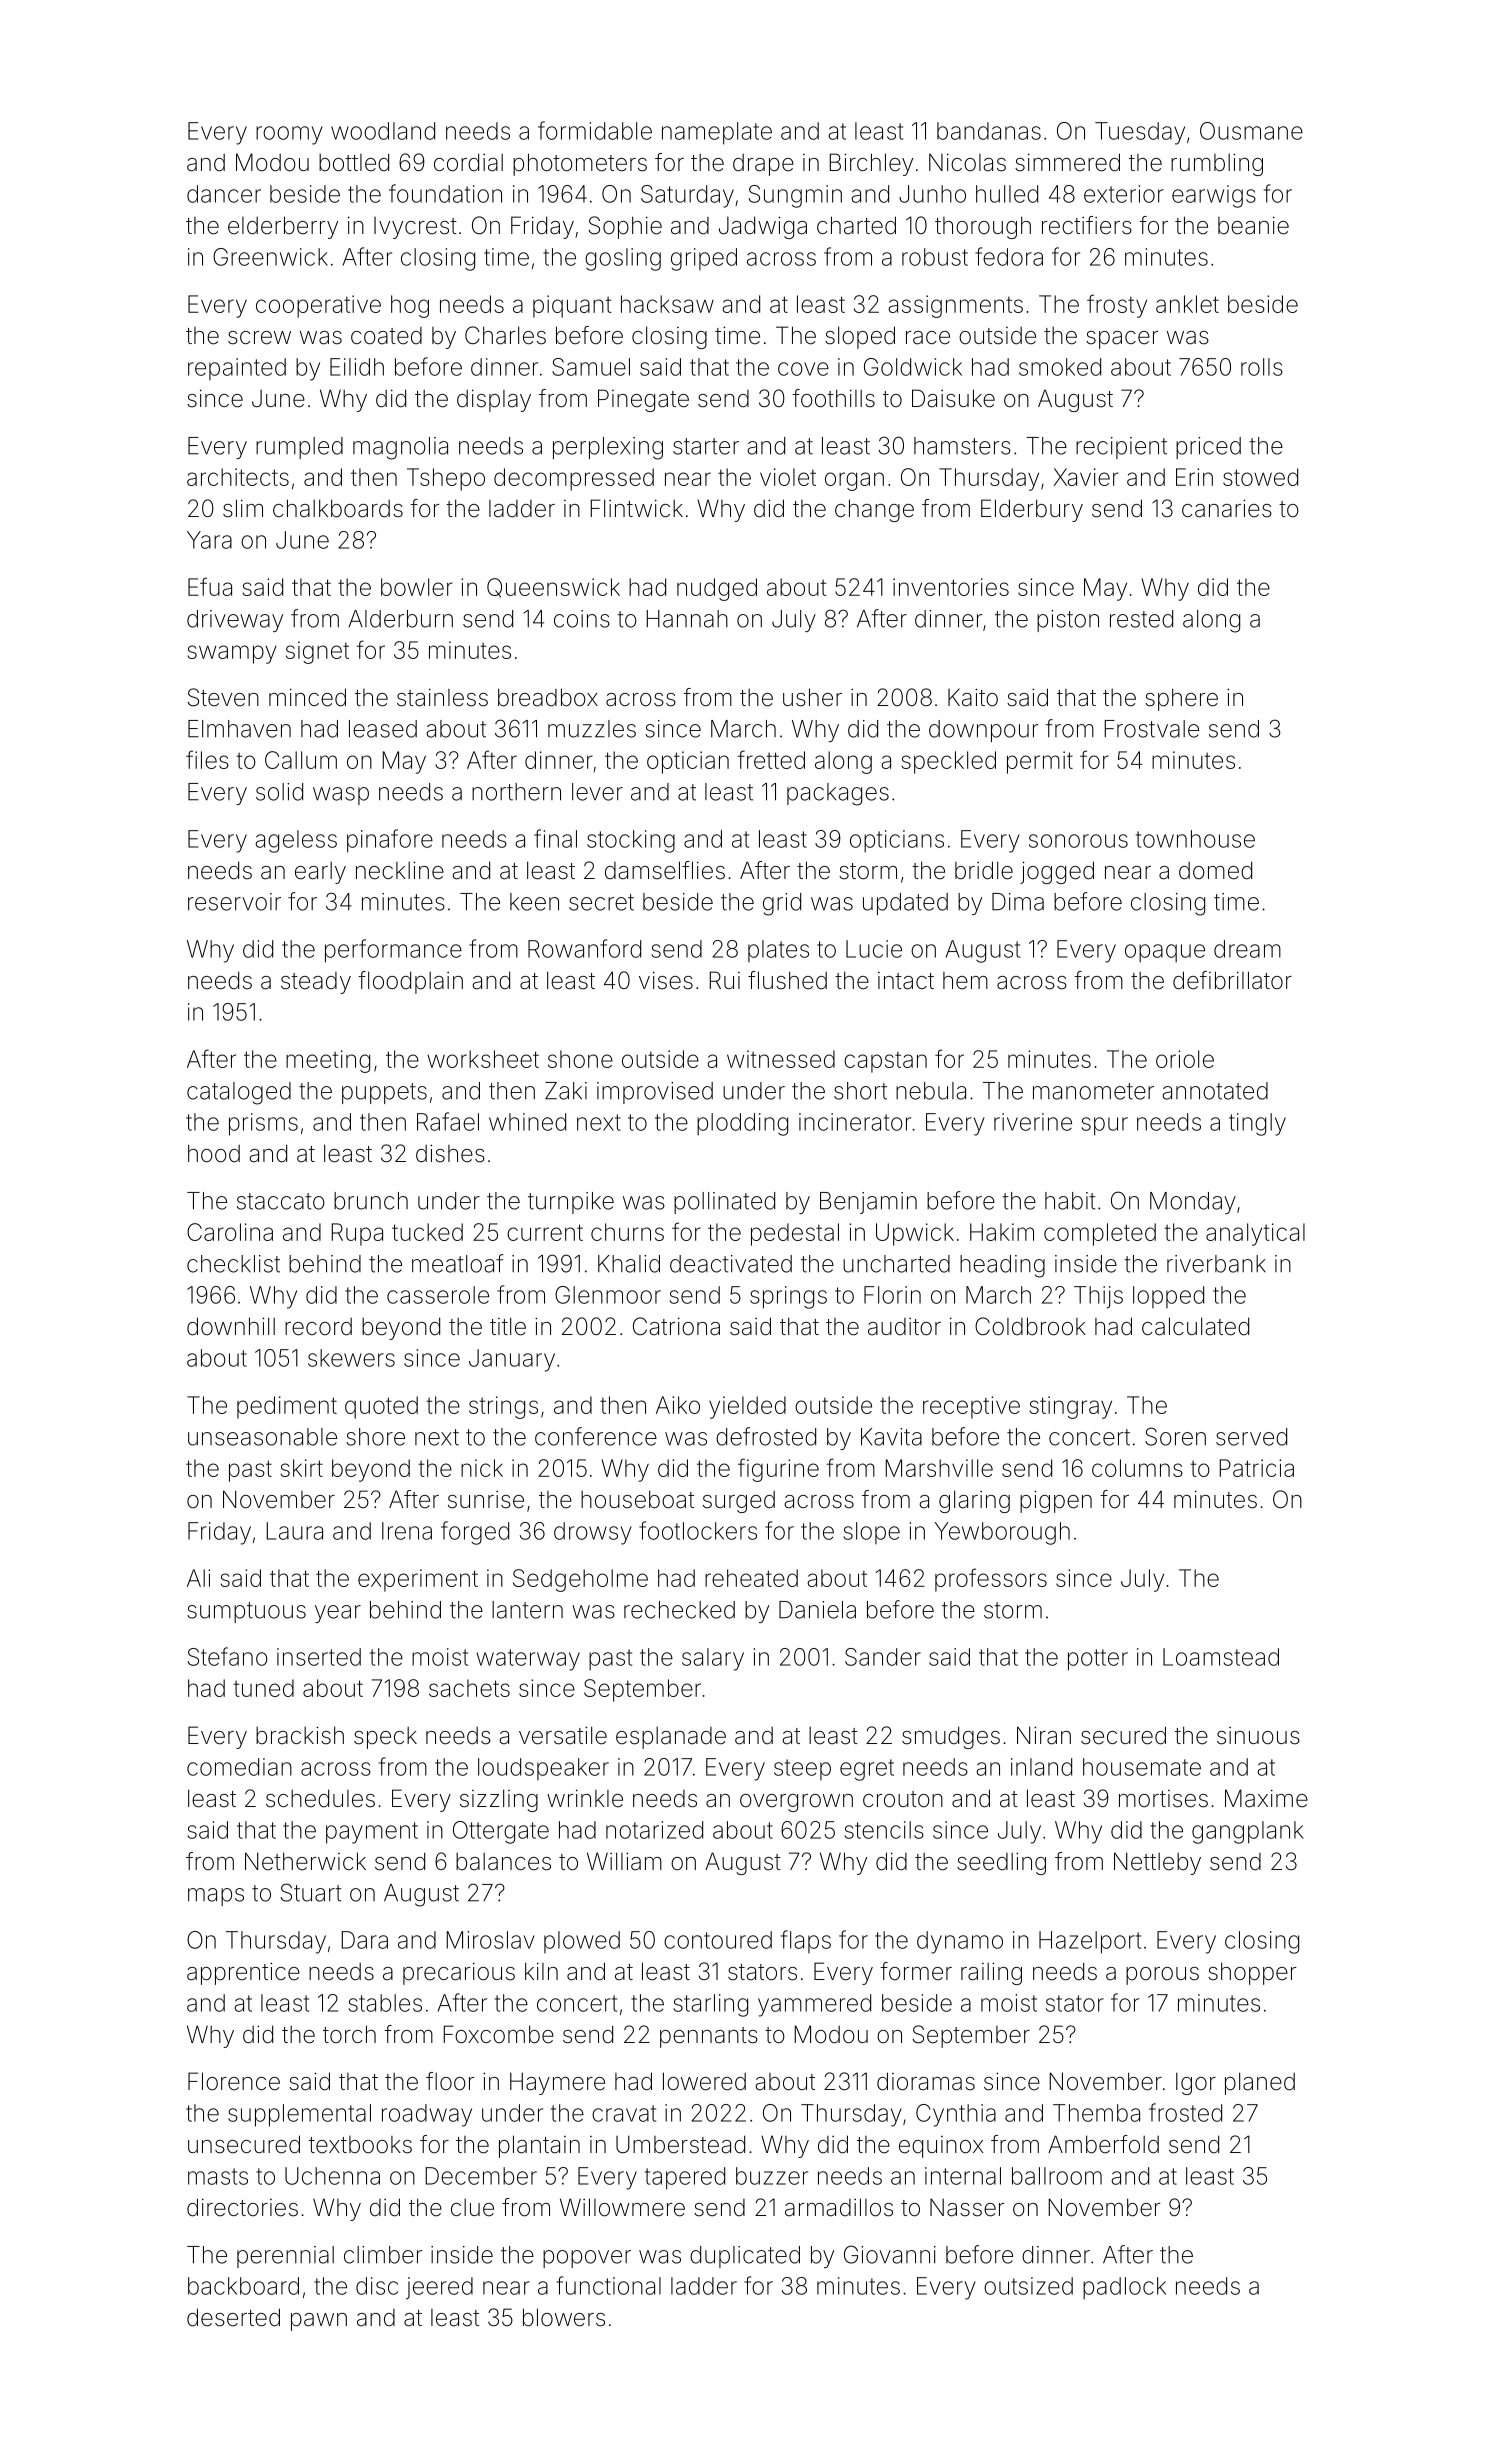 This image has height=2464, width=1496. I want to click on footlockers, so click(698, 1530).
